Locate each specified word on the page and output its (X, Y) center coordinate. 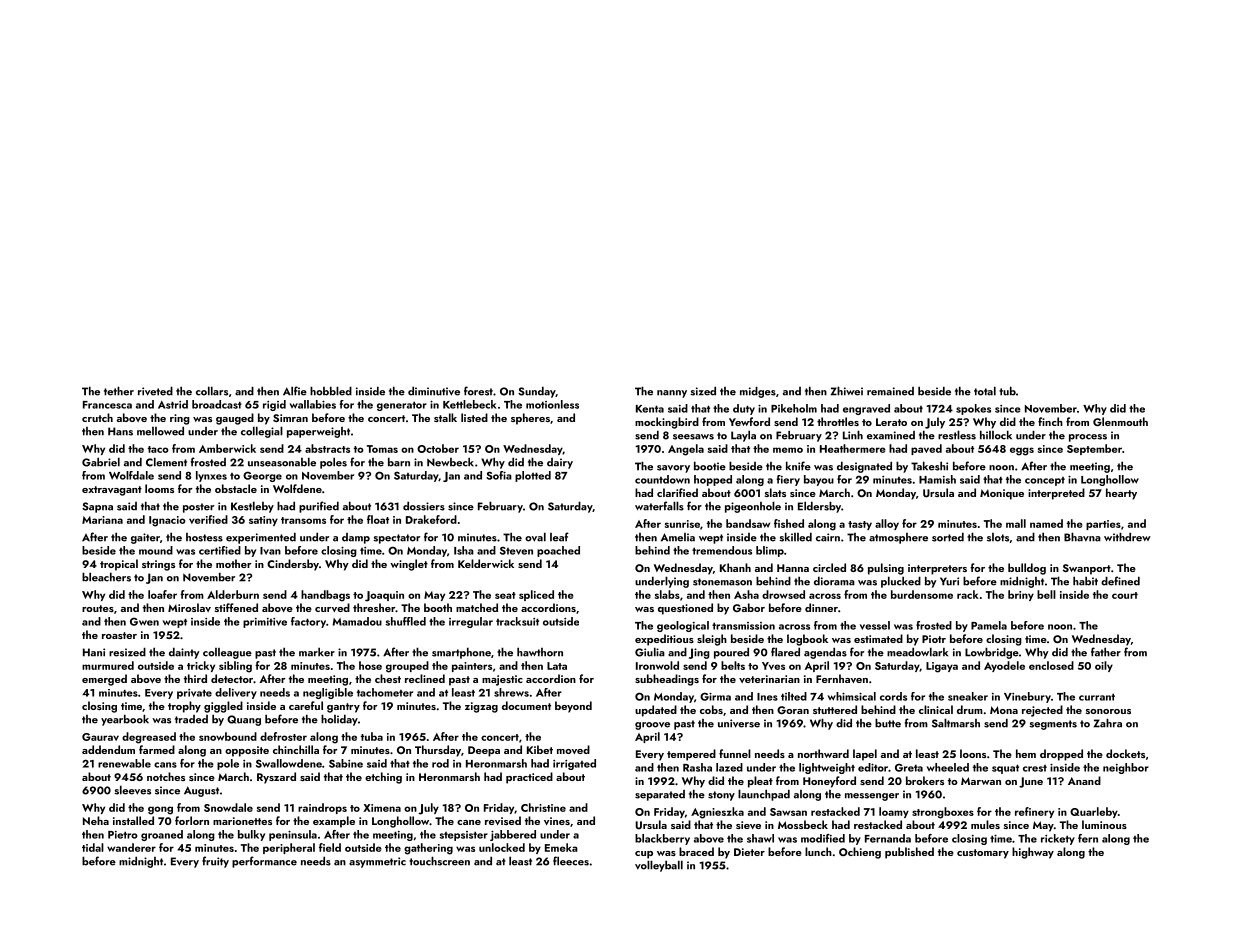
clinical (936, 709)
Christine (543, 807)
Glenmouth (1120, 421)
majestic (502, 680)
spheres (530, 419)
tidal (93, 847)
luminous (1104, 824)
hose (370, 665)
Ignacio (167, 521)
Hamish (937, 479)
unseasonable (282, 462)
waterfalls (659, 506)
